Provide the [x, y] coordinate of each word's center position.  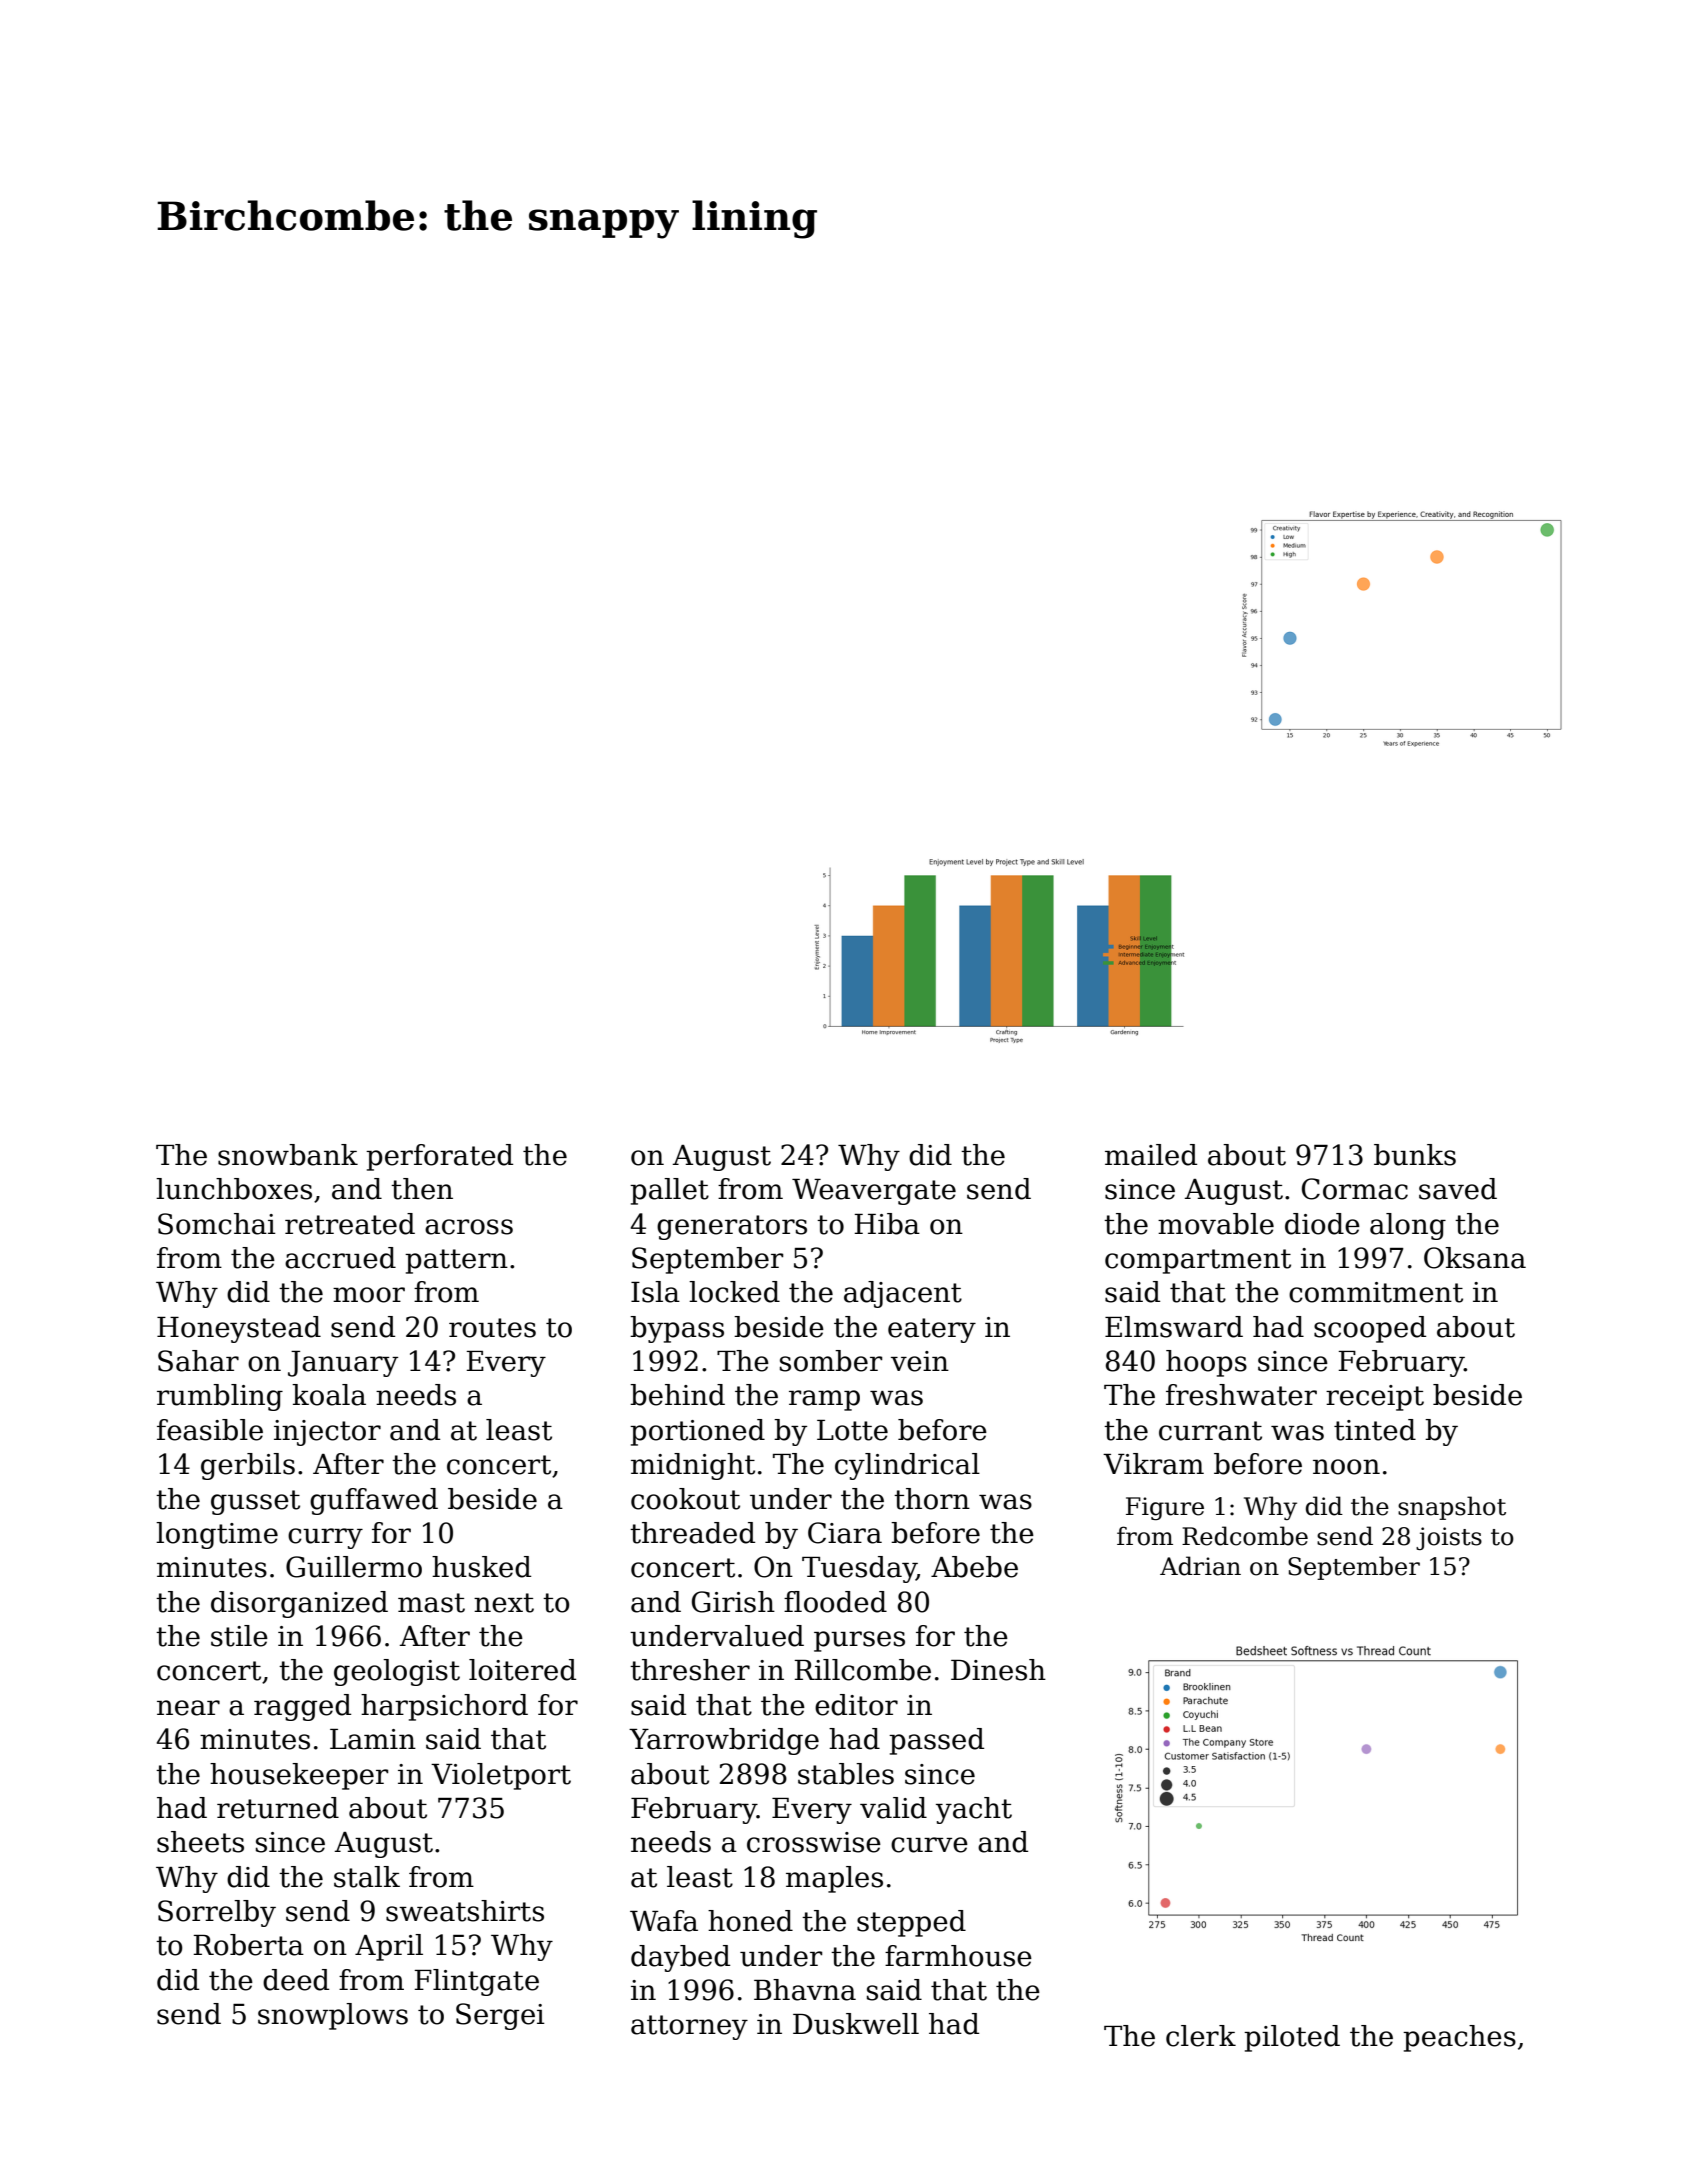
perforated [439, 1157]
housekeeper [299, 1776]
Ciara [845, 1533]
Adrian [1200, 1566]
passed [936, 1741]
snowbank [288, 1155]
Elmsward [1174, 1327]
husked [481, 1567]
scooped [1370, 1329]
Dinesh [998, 1670]
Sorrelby [217, 1913]
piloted [1292, 2038]
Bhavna [805, 1990]
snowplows [333, 2016]
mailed [1151, 1155]
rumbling [220, 1397]
